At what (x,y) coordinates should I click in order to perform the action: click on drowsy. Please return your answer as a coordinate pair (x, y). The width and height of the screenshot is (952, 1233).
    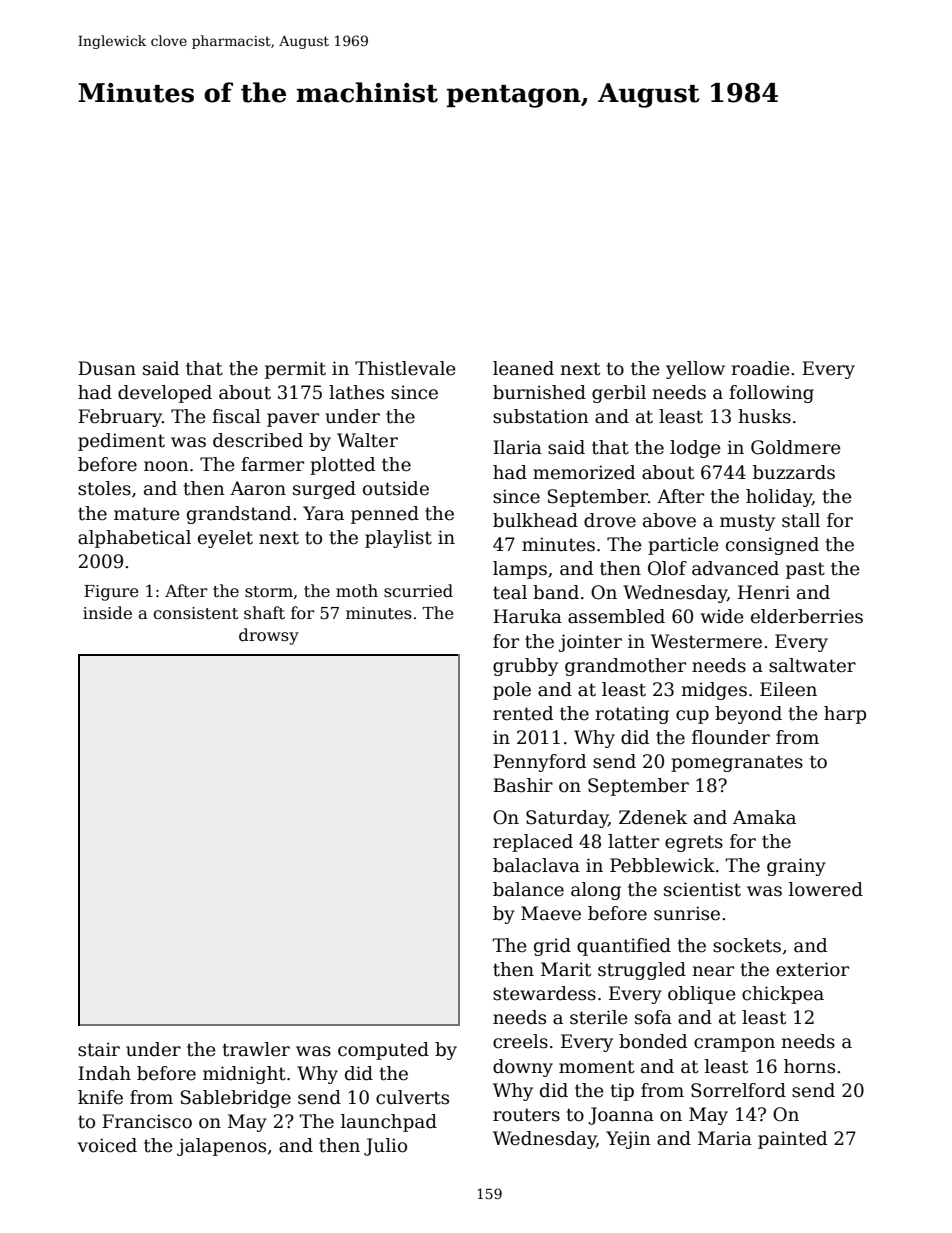
    Looking at the image, I should click on (269, 636).
